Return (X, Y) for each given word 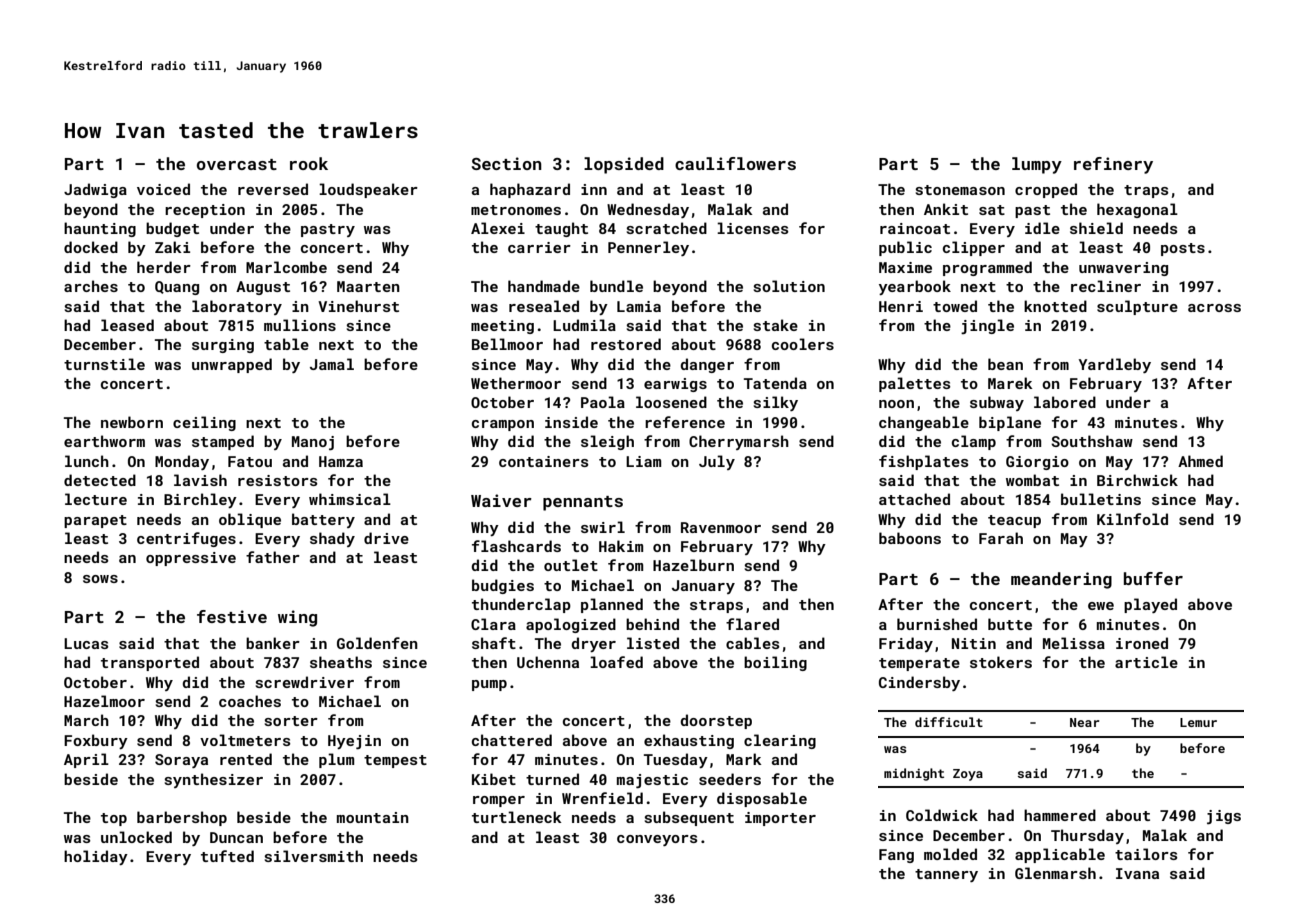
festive (232, 616)
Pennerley (648, 248)
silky (776, 403)
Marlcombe (286, 267)
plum (336, 760)
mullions (300, 325)
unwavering (1123, 269)
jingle (987, 326)
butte (1010, 624)
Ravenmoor (721, 527)
